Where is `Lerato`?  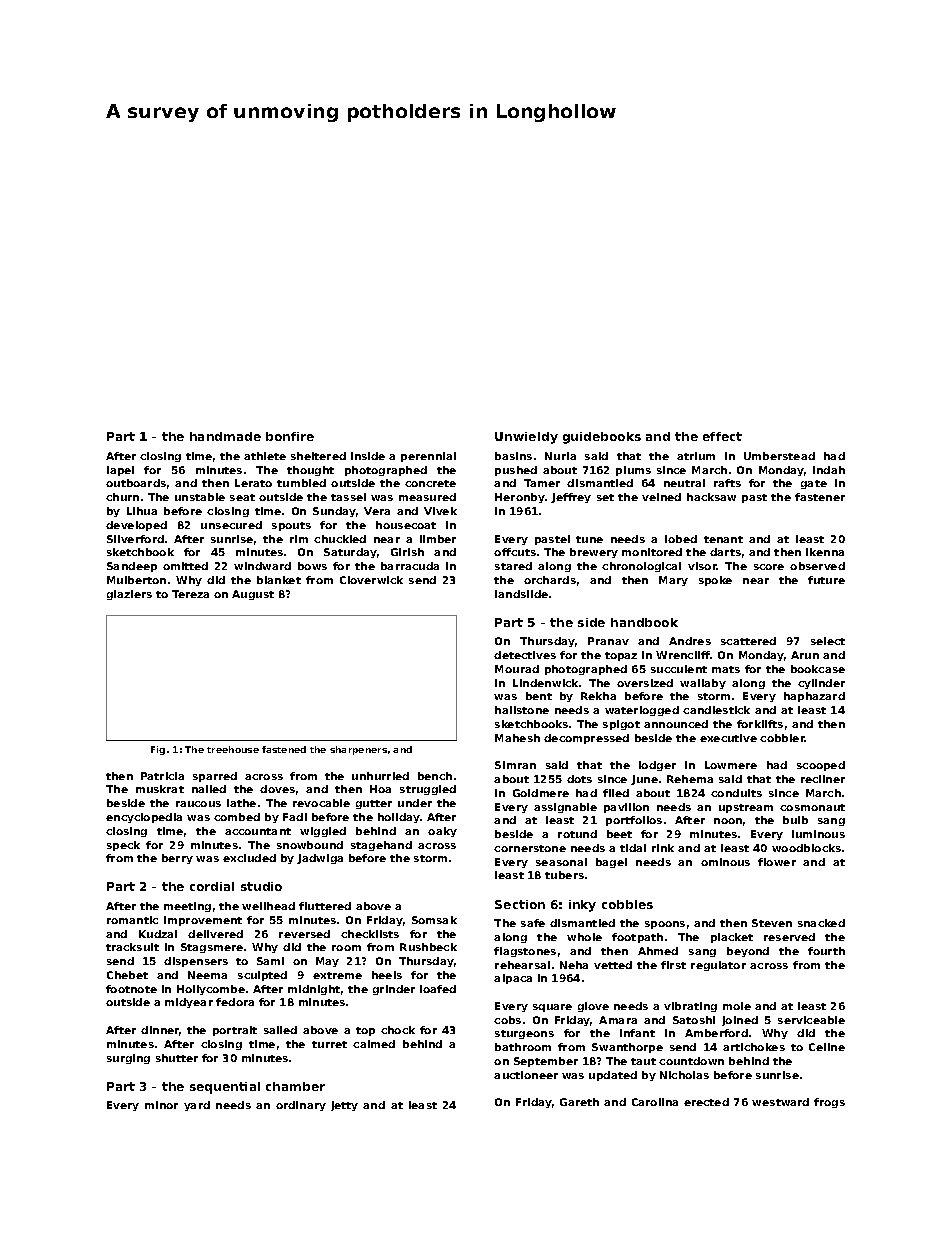 Lerato is located at coordinates (253, 483).
